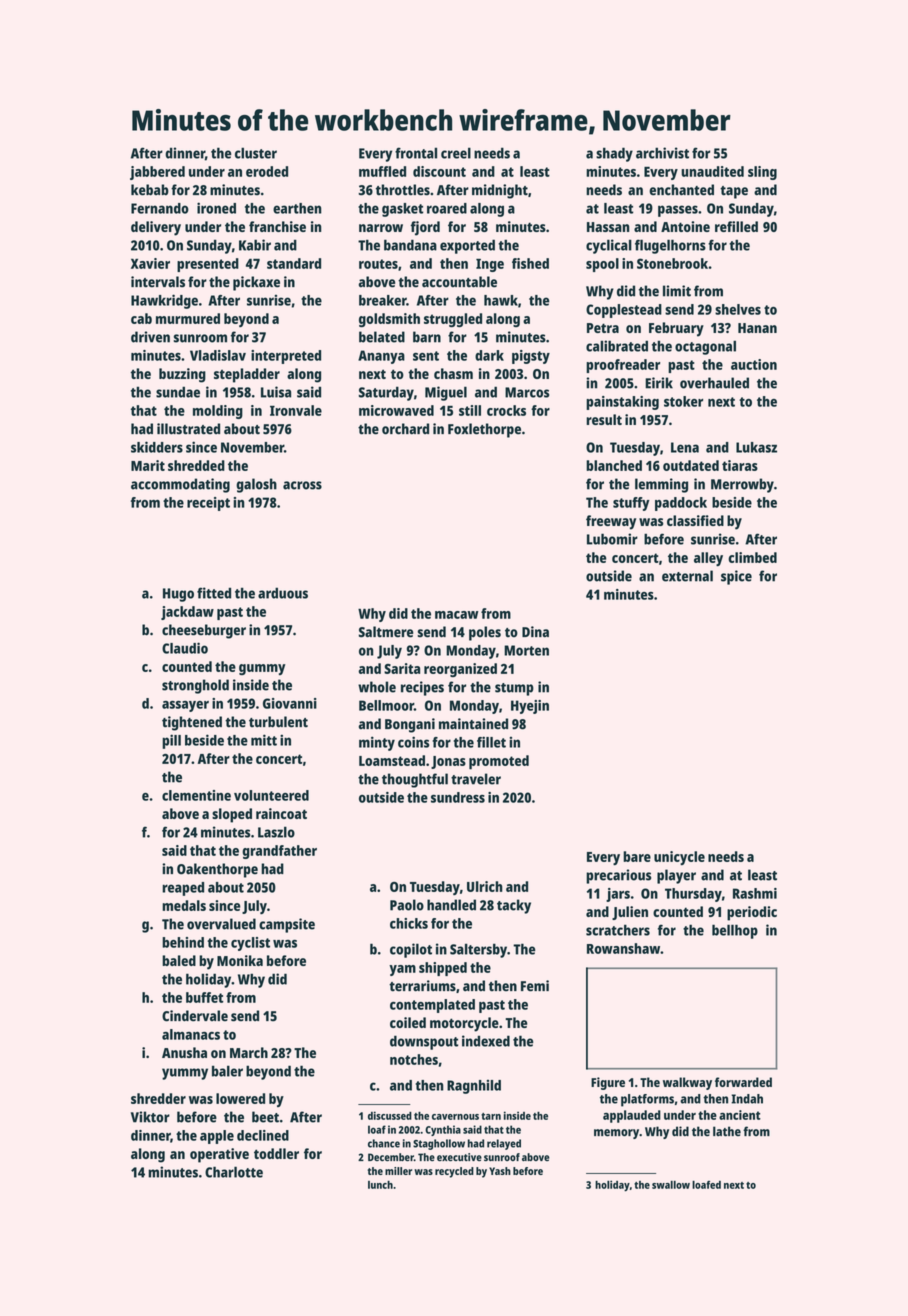  What do you see at coordinates (256, 153) in the screenshot?
I see `cluster` at bounding box center [256, 153].
